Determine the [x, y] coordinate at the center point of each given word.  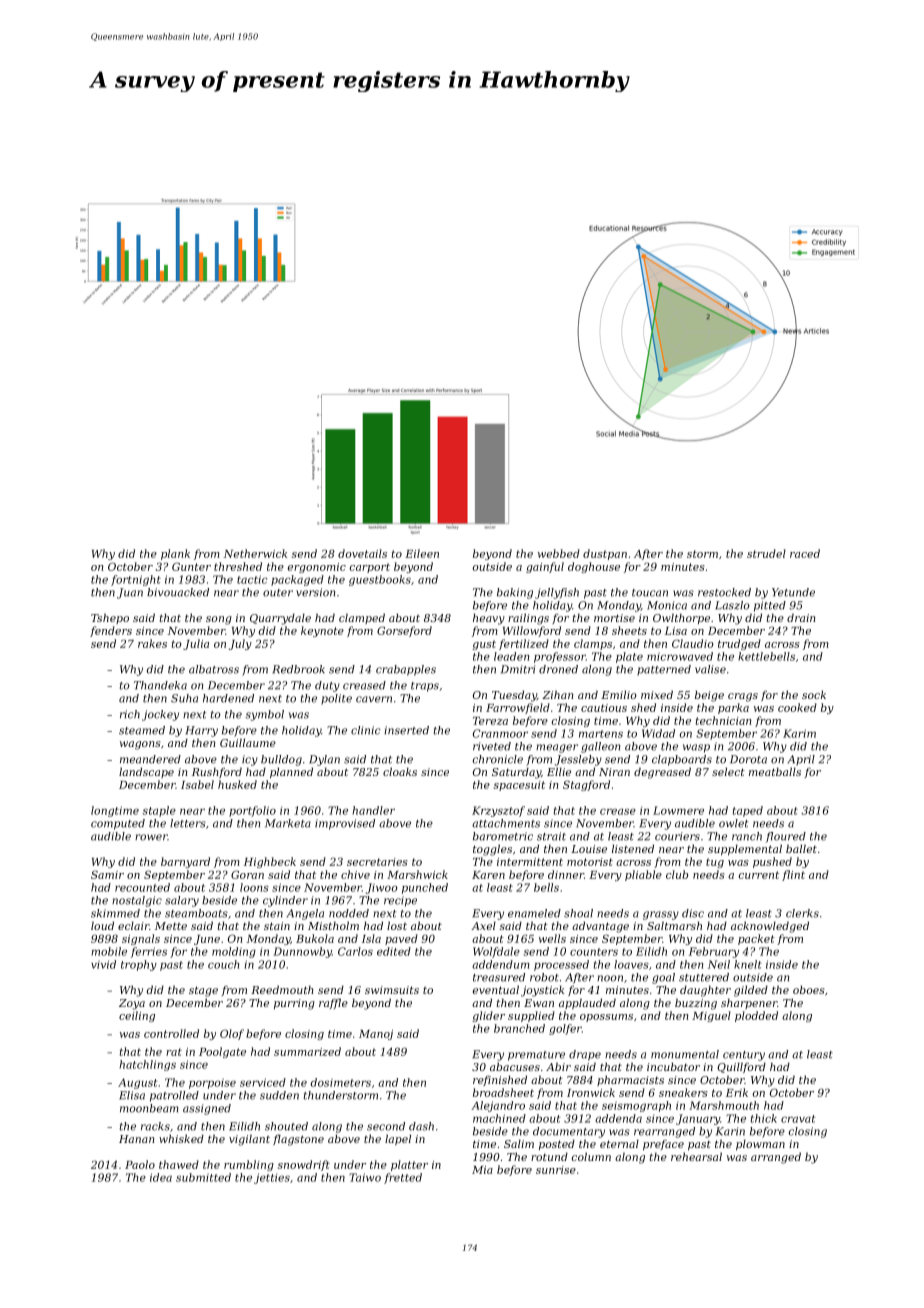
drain [801, 617]
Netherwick [255, 553]
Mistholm [333, 925]
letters [188, 823]
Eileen [422, 553]
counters [594, 952]
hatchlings [147, 1065]
